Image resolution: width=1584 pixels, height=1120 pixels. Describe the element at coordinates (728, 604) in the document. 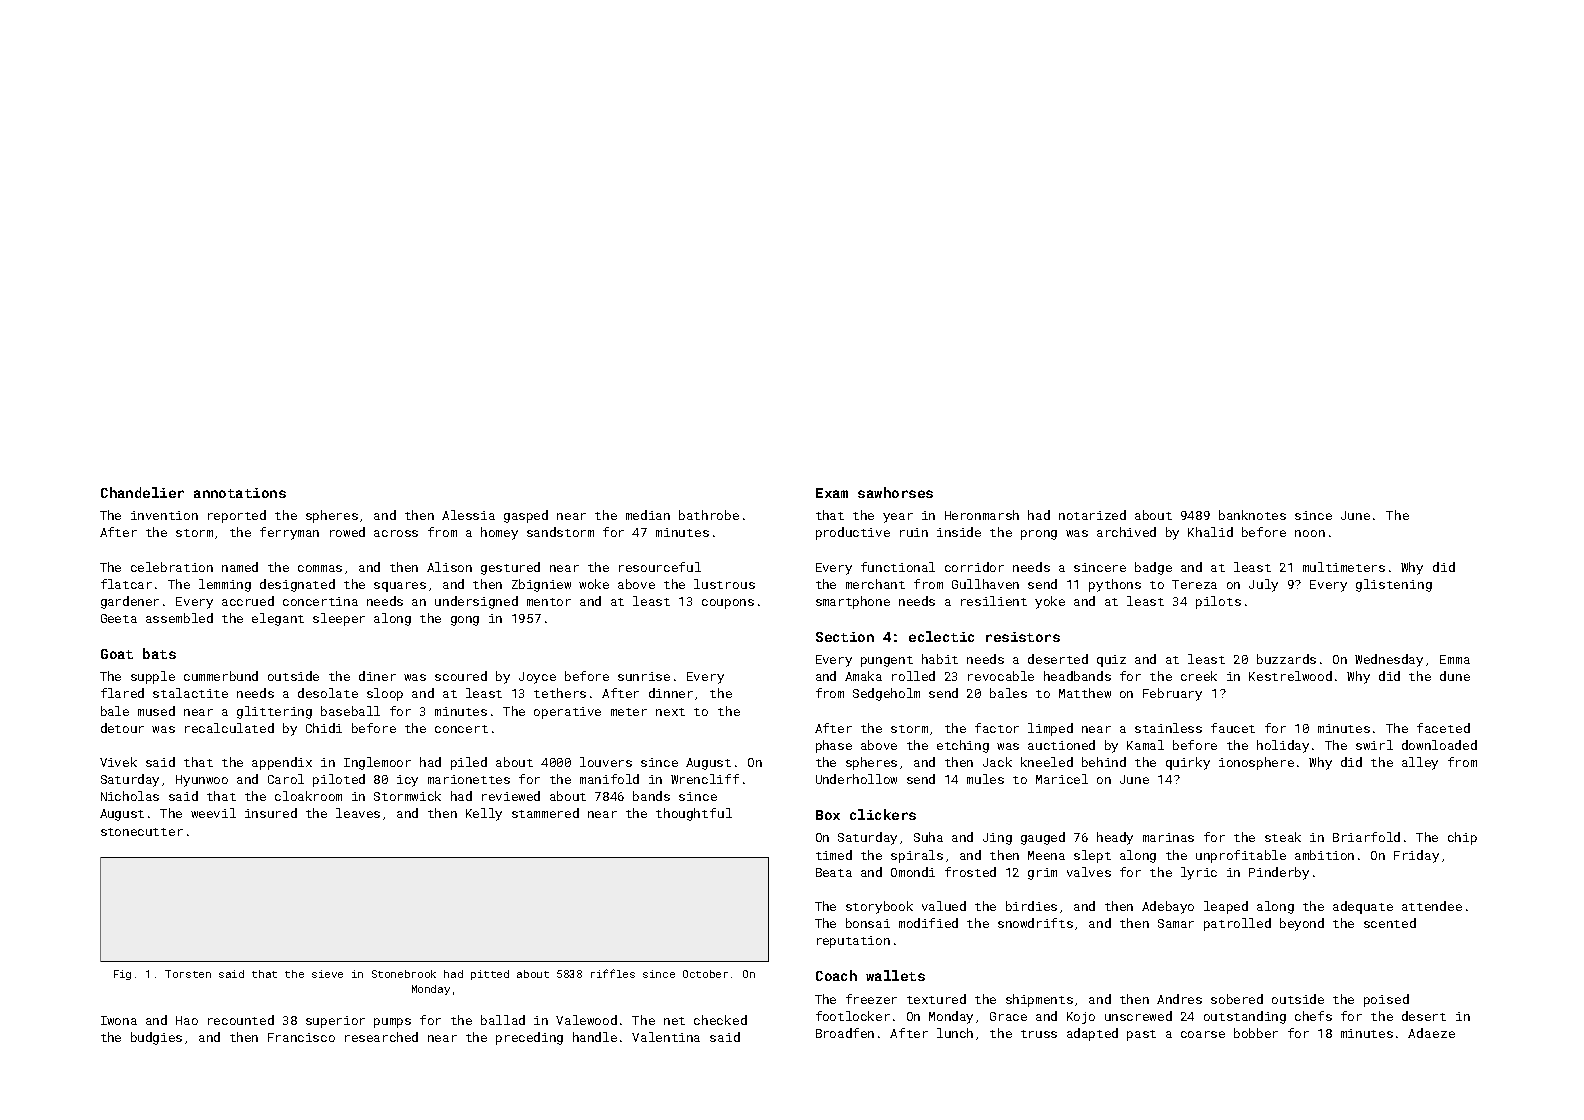

I see `coupons` at that location.
